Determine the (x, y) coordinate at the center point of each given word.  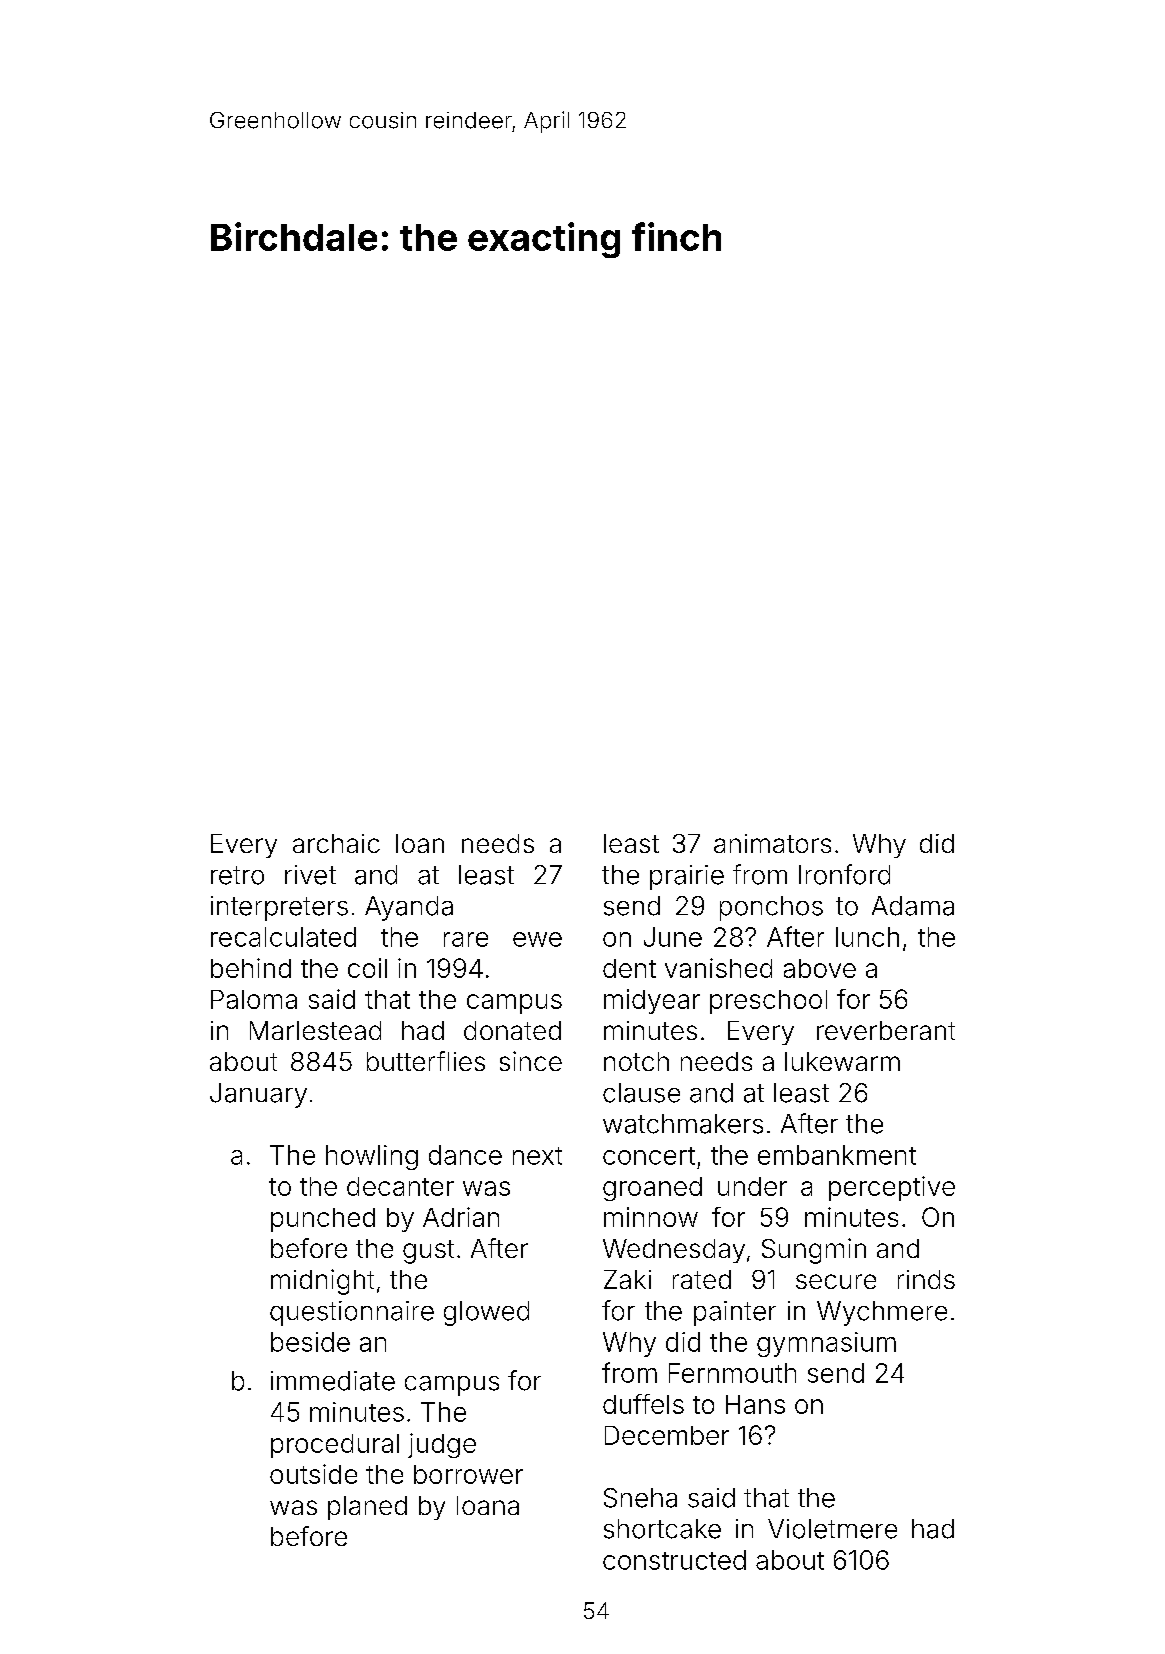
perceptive (892, 1188)
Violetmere (832, 1529)
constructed (674, 1560)
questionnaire (352, 1313)
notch (636, 1061)
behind (251, 968)
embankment (837, 1155)
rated (702, 1279)
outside (313, 1474)
